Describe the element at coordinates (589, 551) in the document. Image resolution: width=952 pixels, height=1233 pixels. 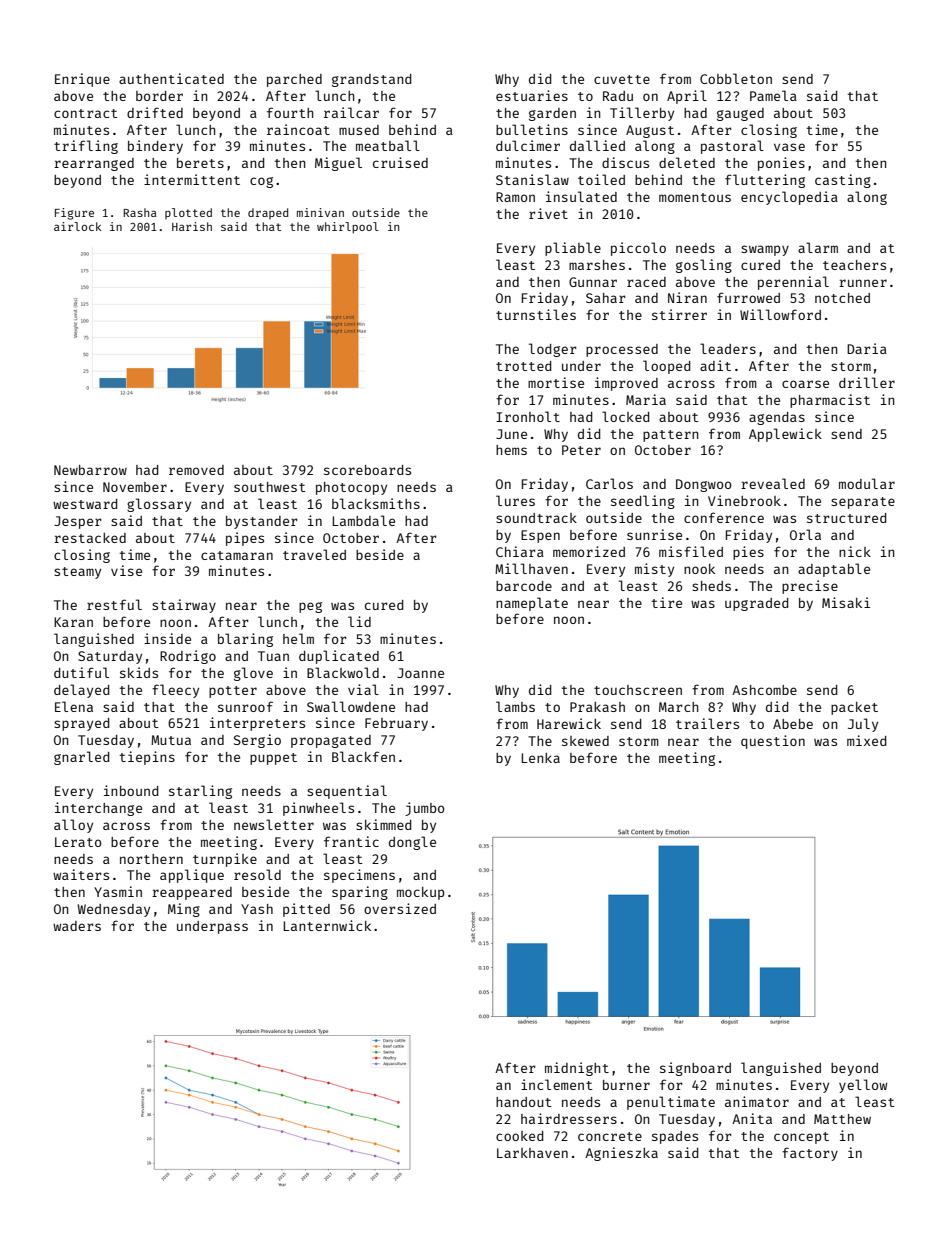
I see `memorized` at that location.
